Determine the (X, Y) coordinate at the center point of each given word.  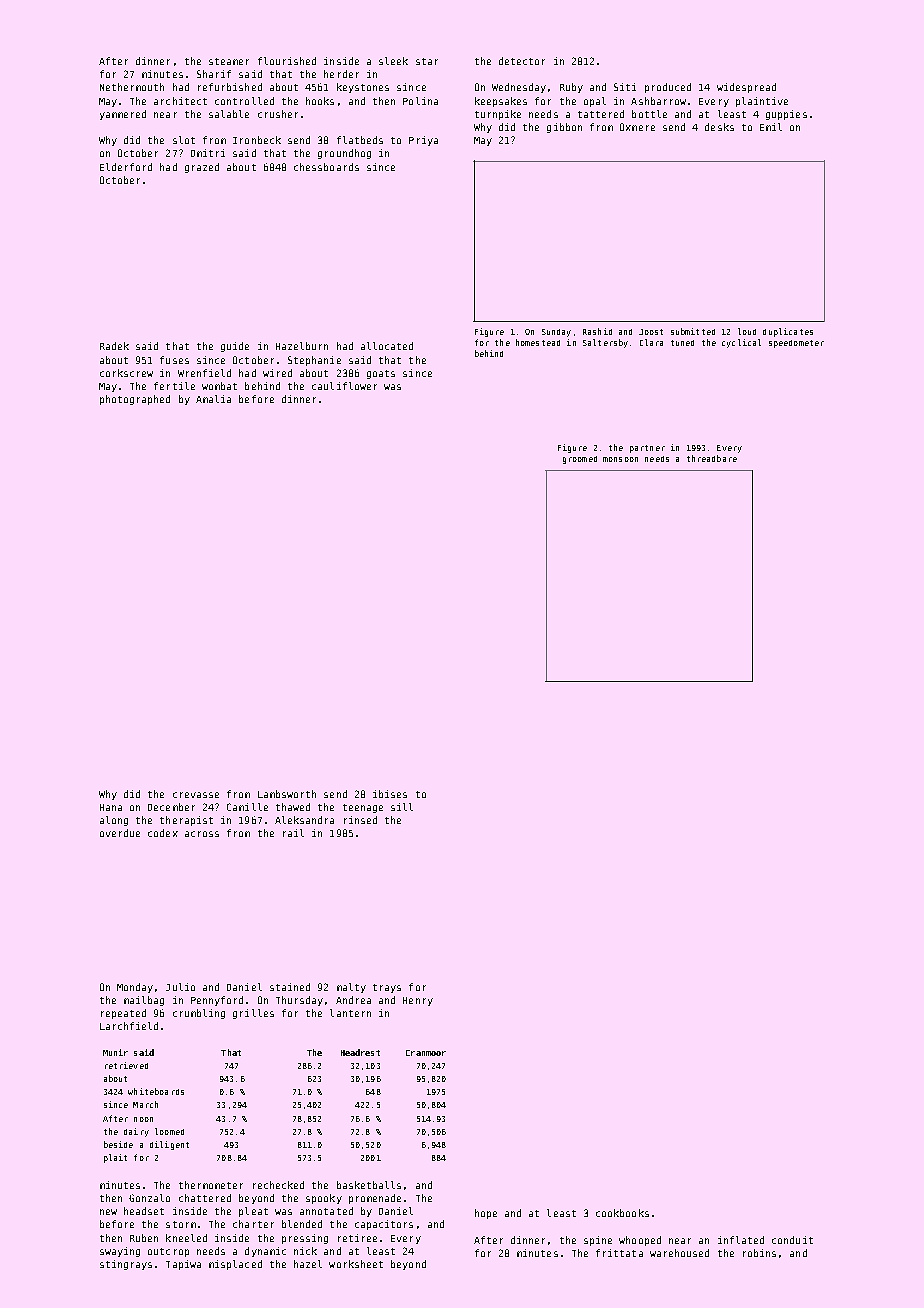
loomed (169, 1131)
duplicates (788, 332)
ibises (390, 794)
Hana (111, 807)
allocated (387, 346)
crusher (278, 114)
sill (402, 807)
